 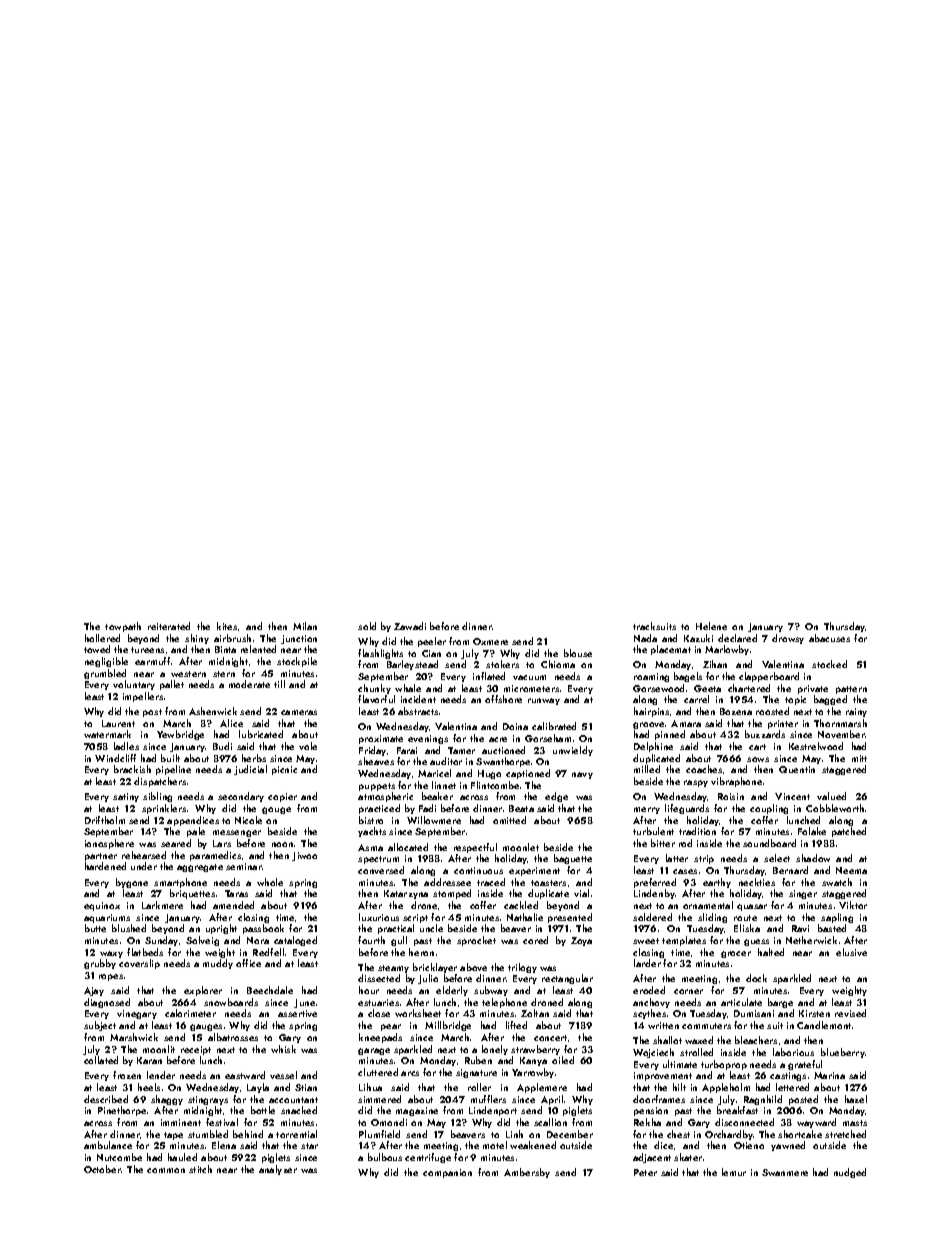 I want to click on waxy, so click(x=111, y=954).
